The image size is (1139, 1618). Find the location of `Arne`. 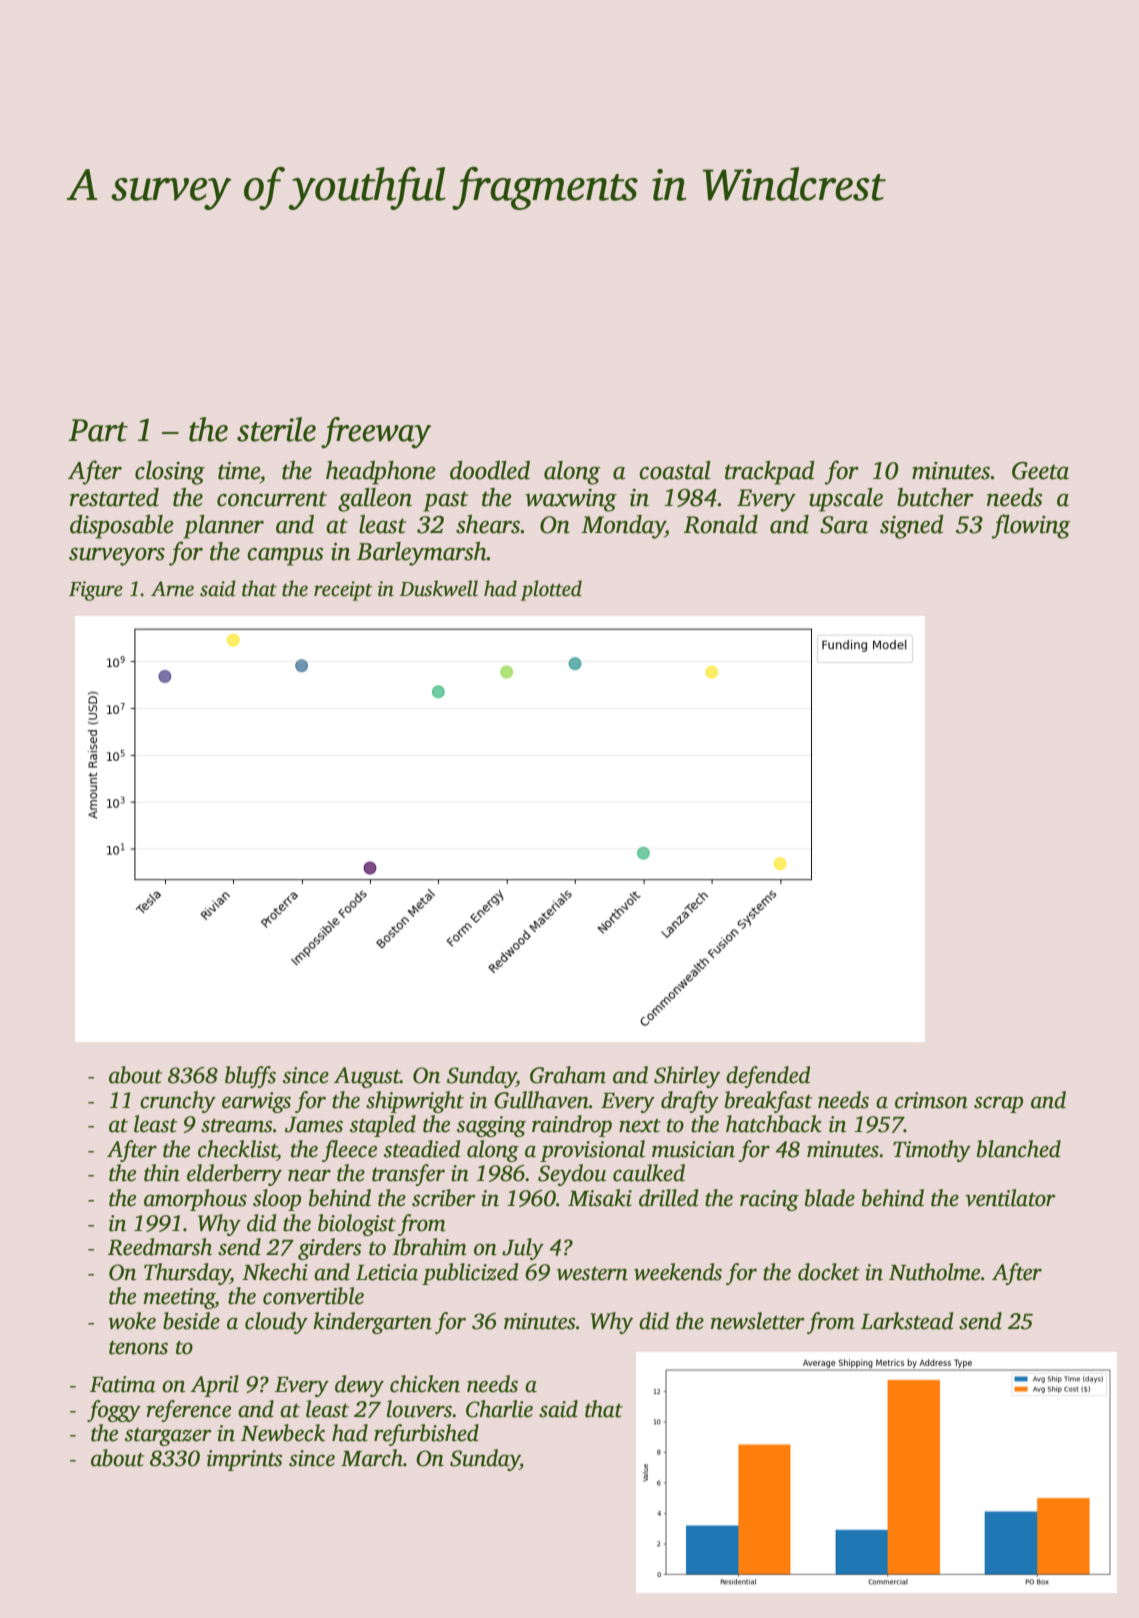

Arne is located at coordinates (172, 589).
